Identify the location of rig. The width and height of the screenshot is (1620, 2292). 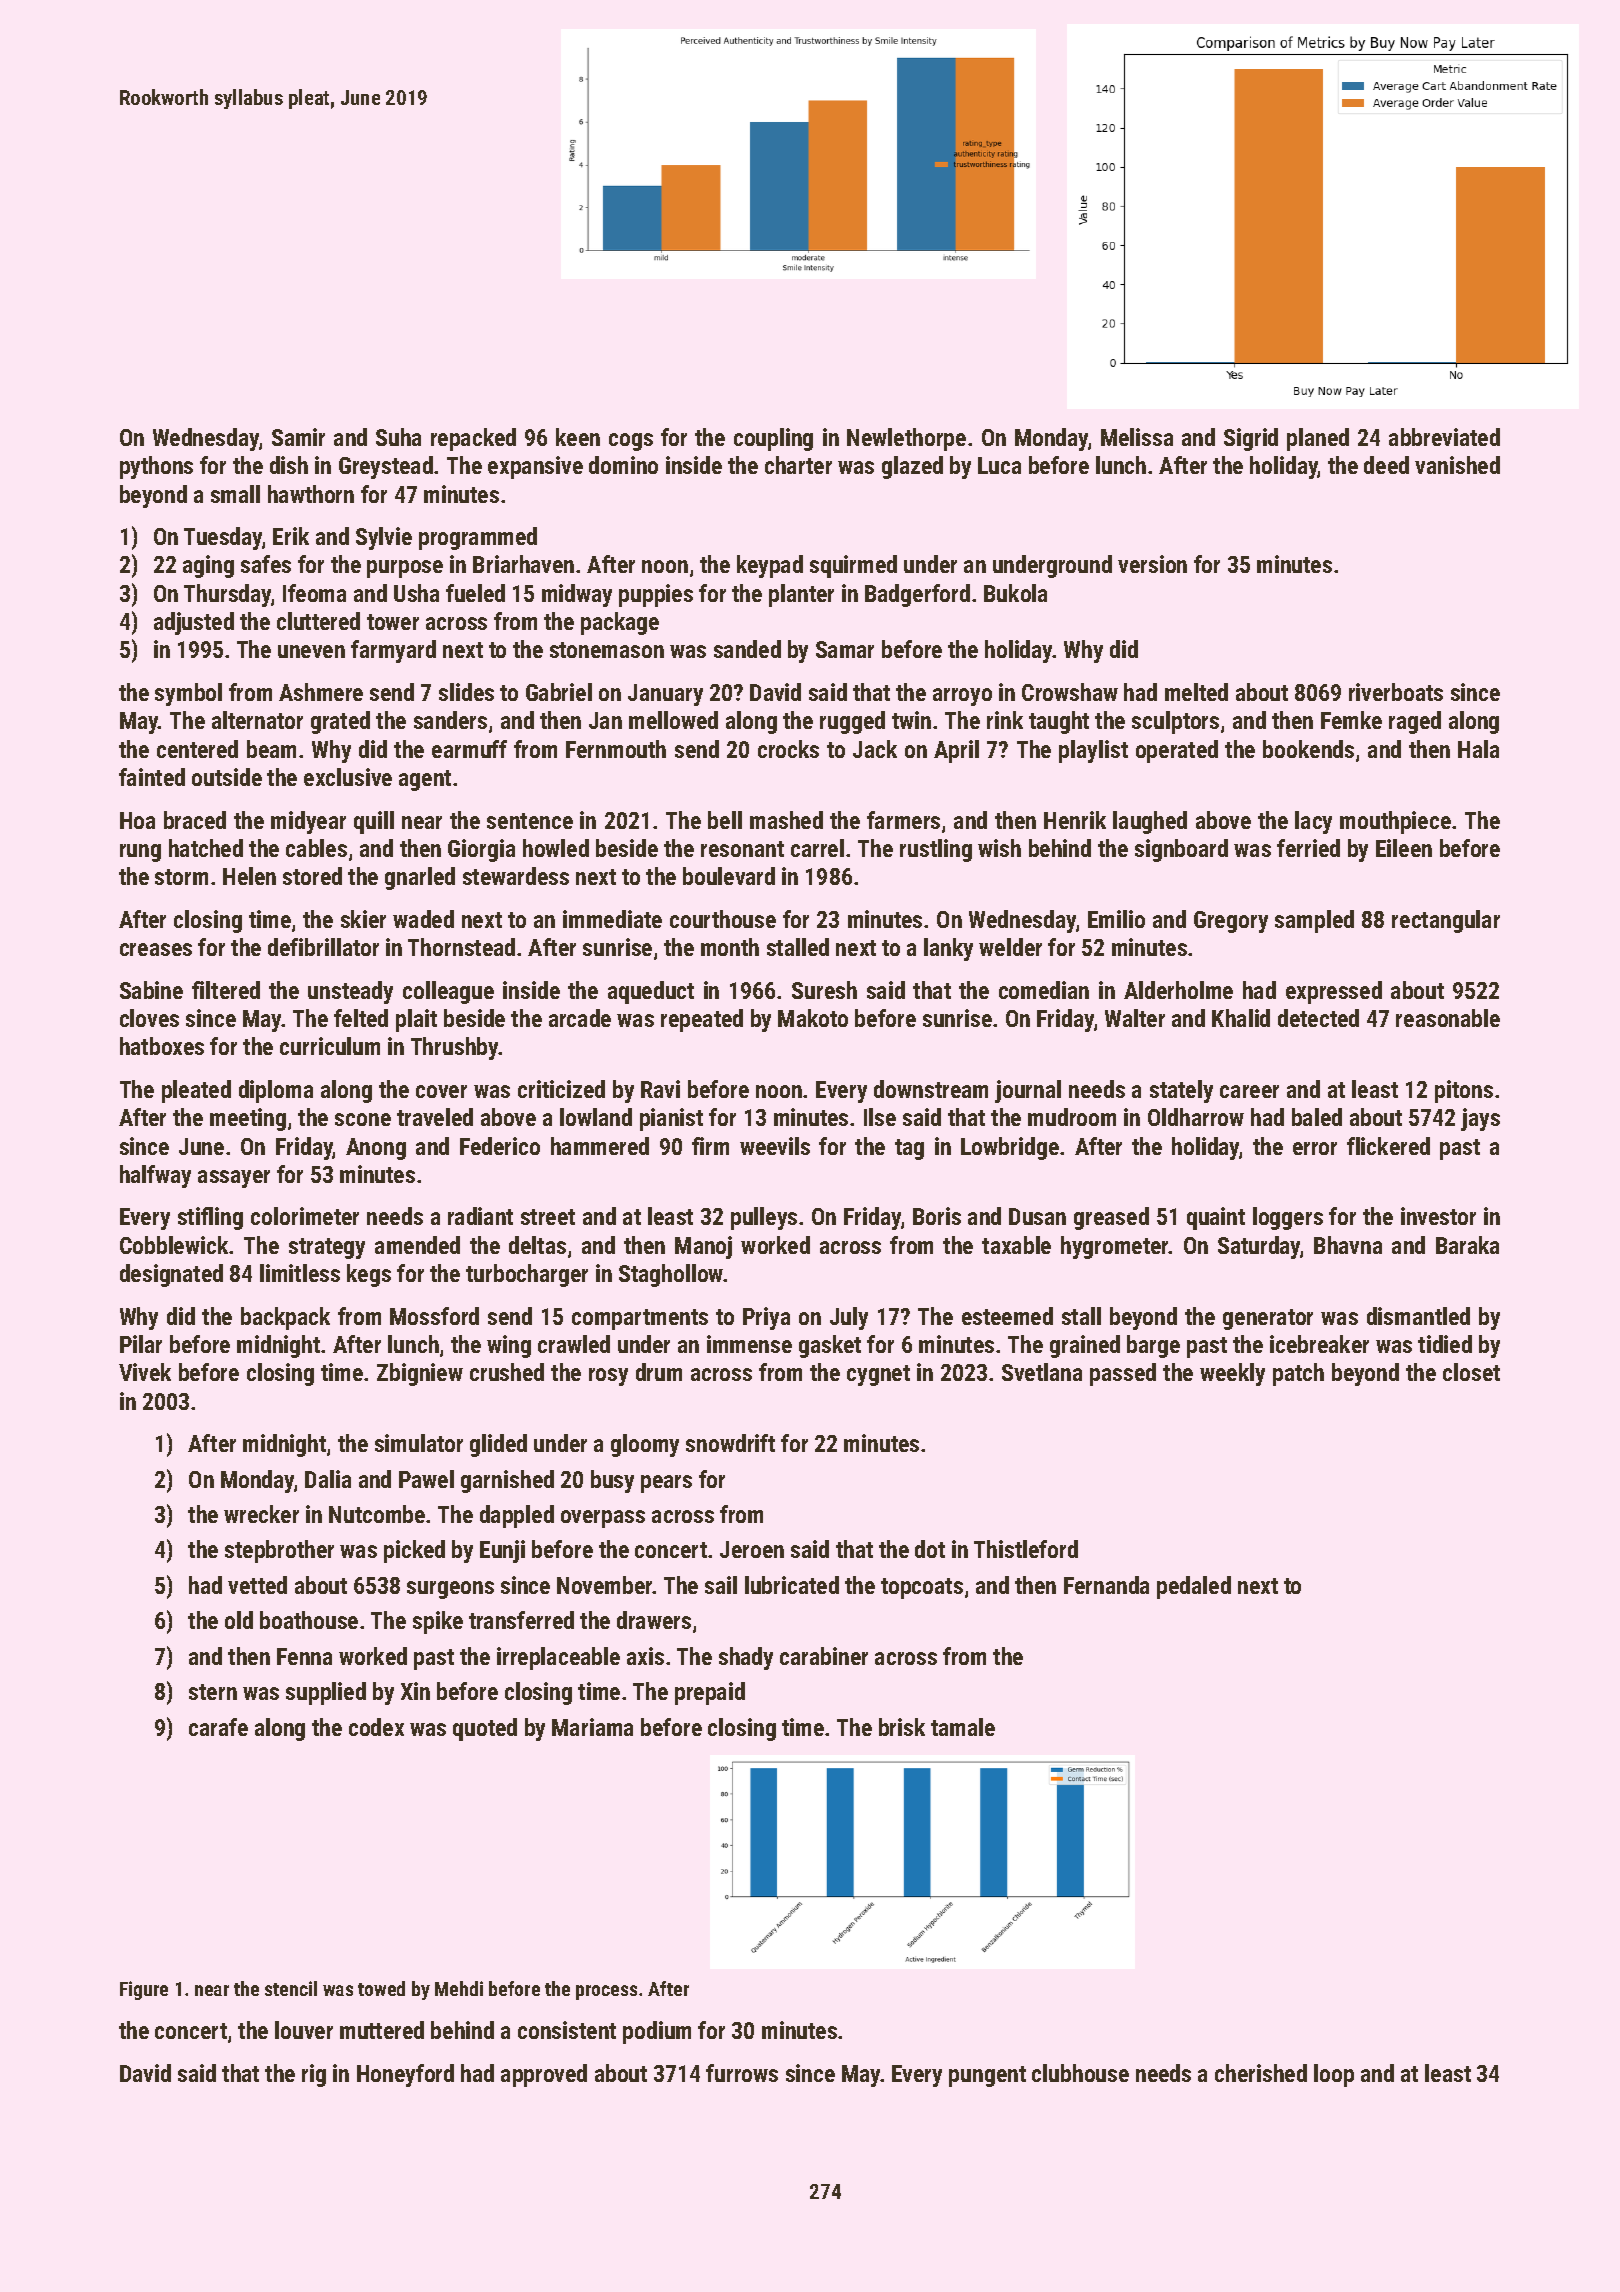
(314, 2075).
